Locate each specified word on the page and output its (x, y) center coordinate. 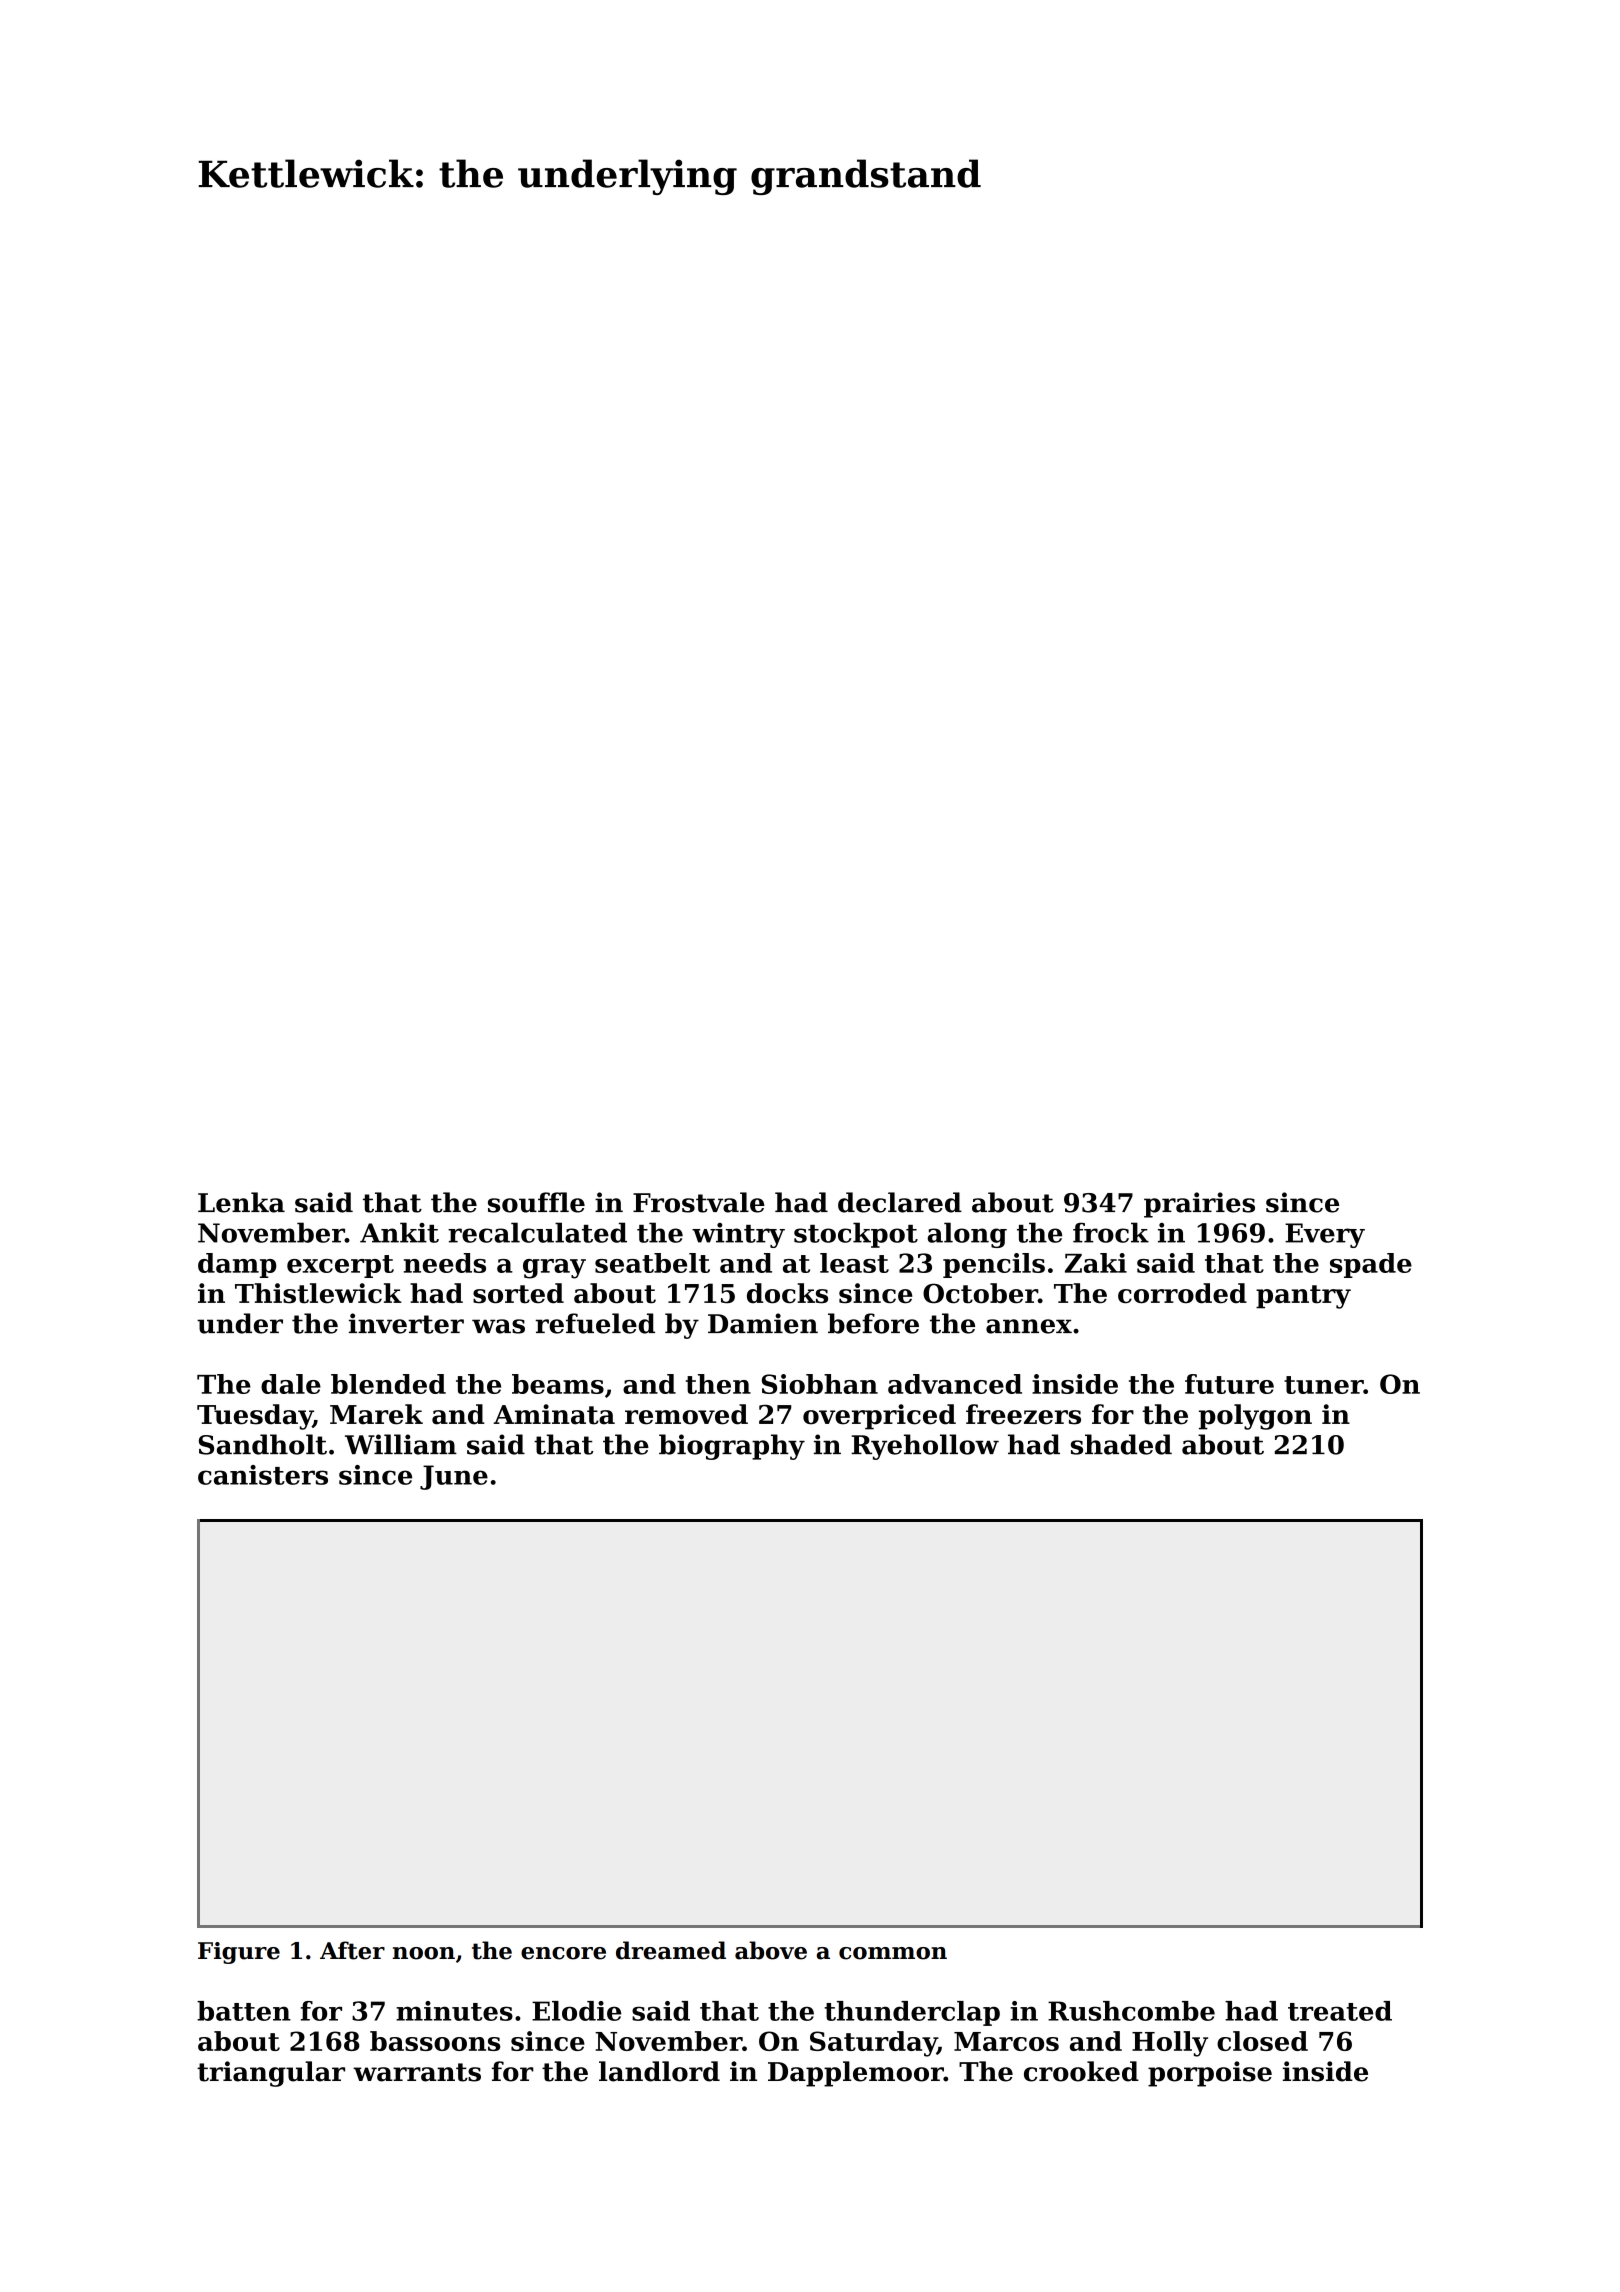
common (893, 1953)
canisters (263, 1475)
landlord (659, 2071)
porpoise (1210, 2074)
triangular (271, 2074)
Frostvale (699, 1202)
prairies (1199, 1205)
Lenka (241, 1202)
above (771, 1950)
